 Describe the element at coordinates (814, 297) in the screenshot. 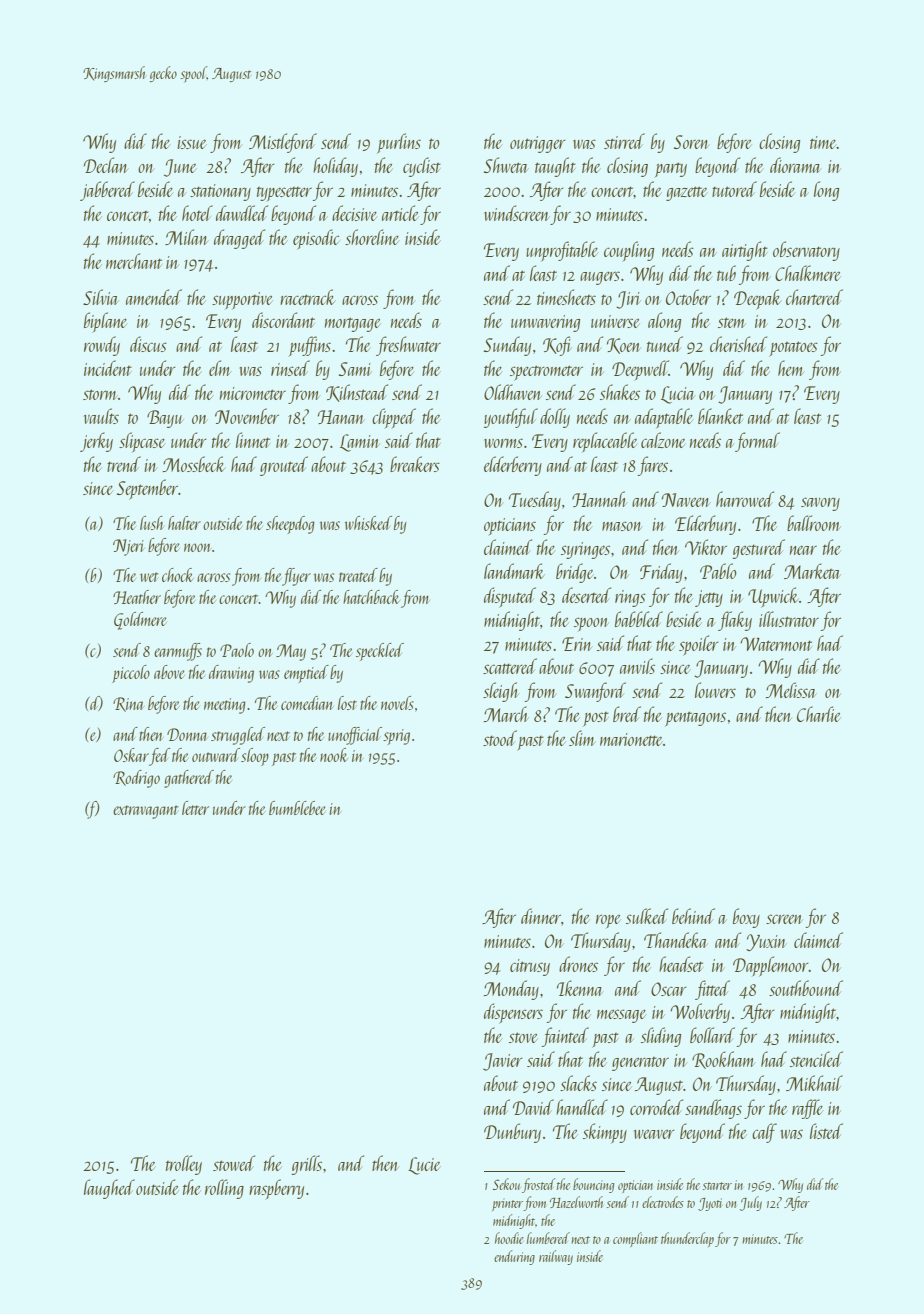

I see `chartered` at that location.
